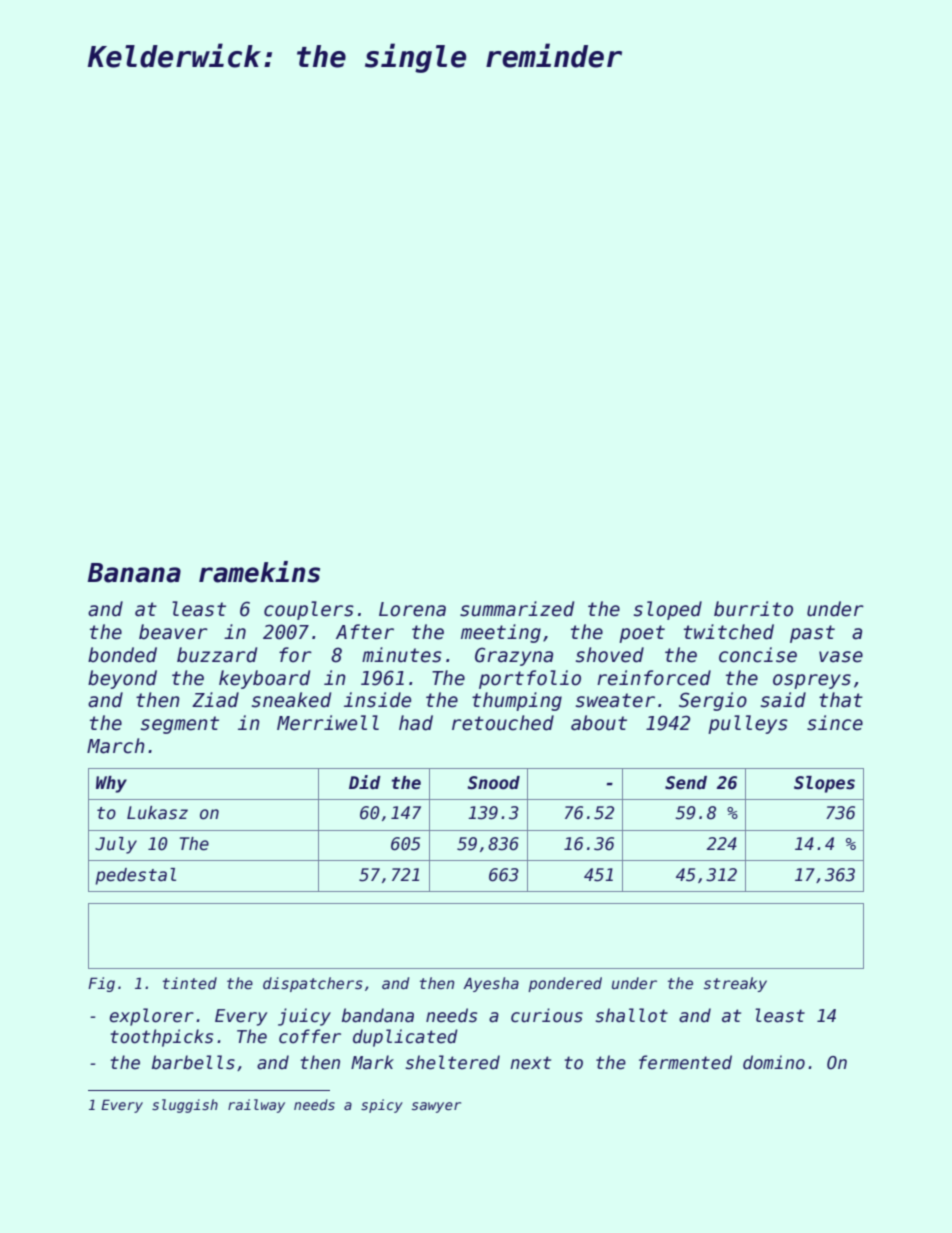  Describe the element at coordinates (824, 784) in the screenshot. I see `Slopes` at that location.
